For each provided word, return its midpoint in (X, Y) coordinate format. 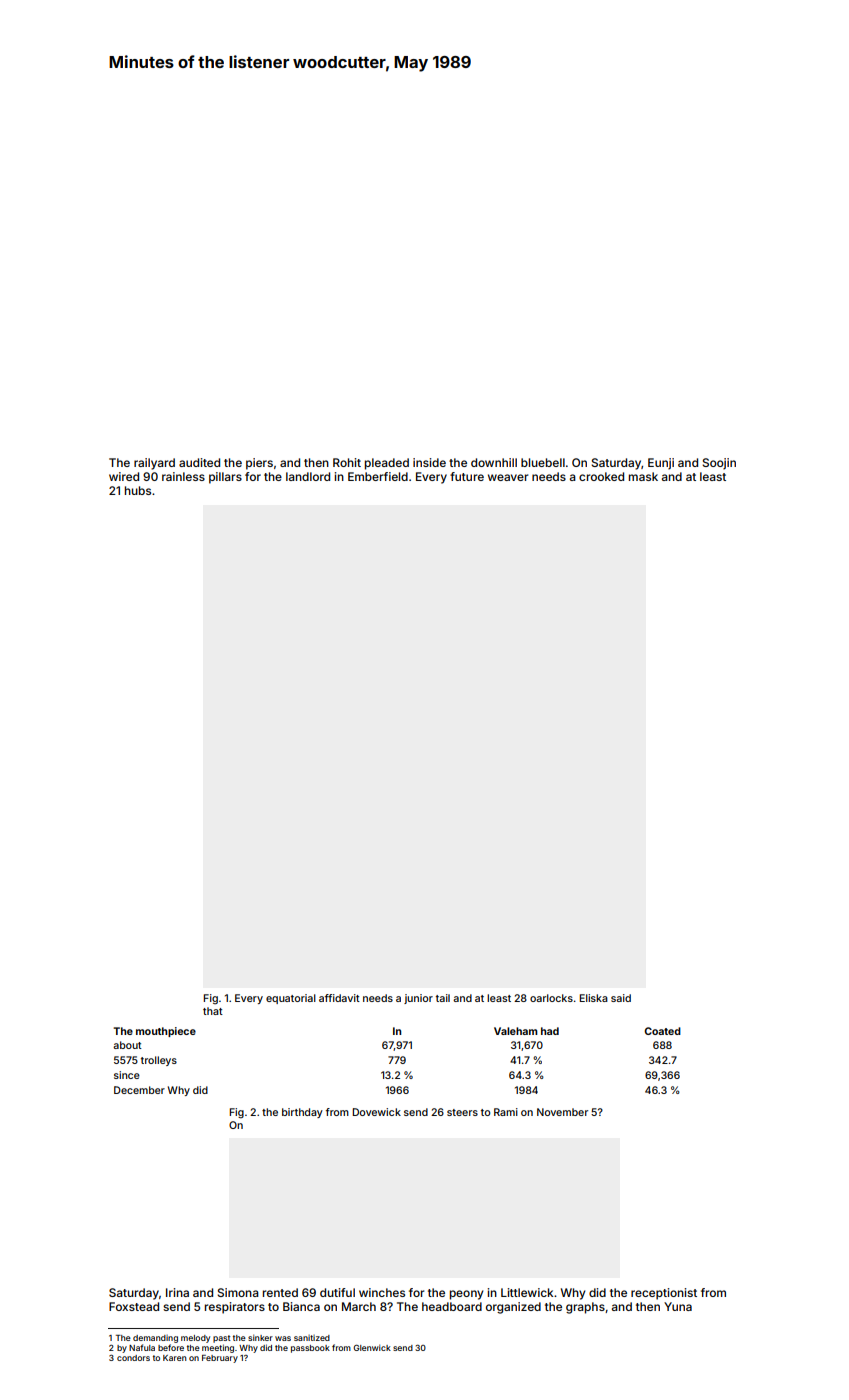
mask (643, 476)
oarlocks (551, 998)
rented (280, 1292)
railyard (154, 464)
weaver (508, 477)
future (467, 476)
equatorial (291, 999)
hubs (138, 490)
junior (418, 999)
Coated (662, 1031)
